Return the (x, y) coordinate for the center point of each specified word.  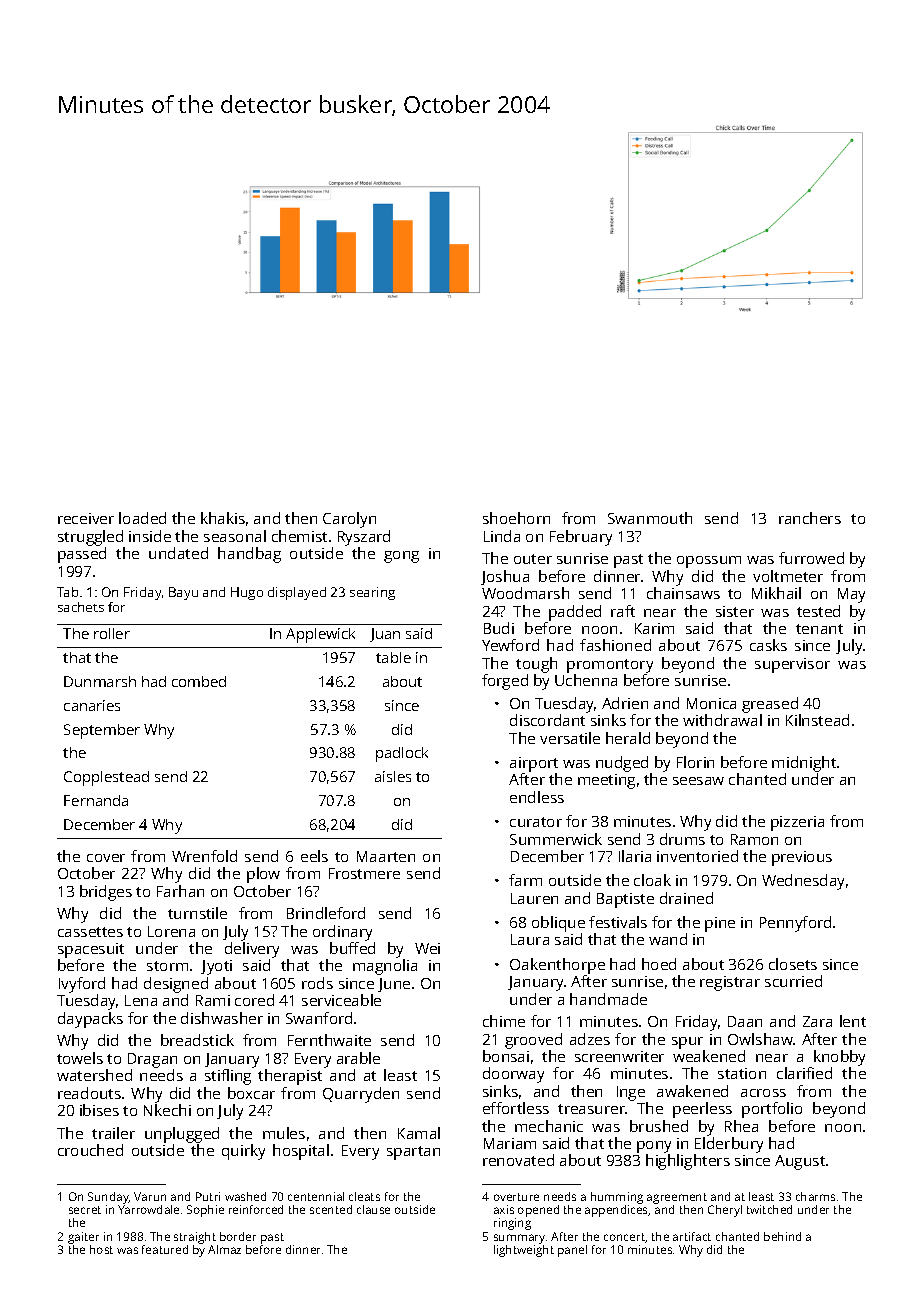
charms (815, 1196)
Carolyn (349, 520)
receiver (86, 518)
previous (802, 858)
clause (373, 1209)
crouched (90, 1150)
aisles (393, 776)
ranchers (810, 518)
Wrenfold (204, 856)
